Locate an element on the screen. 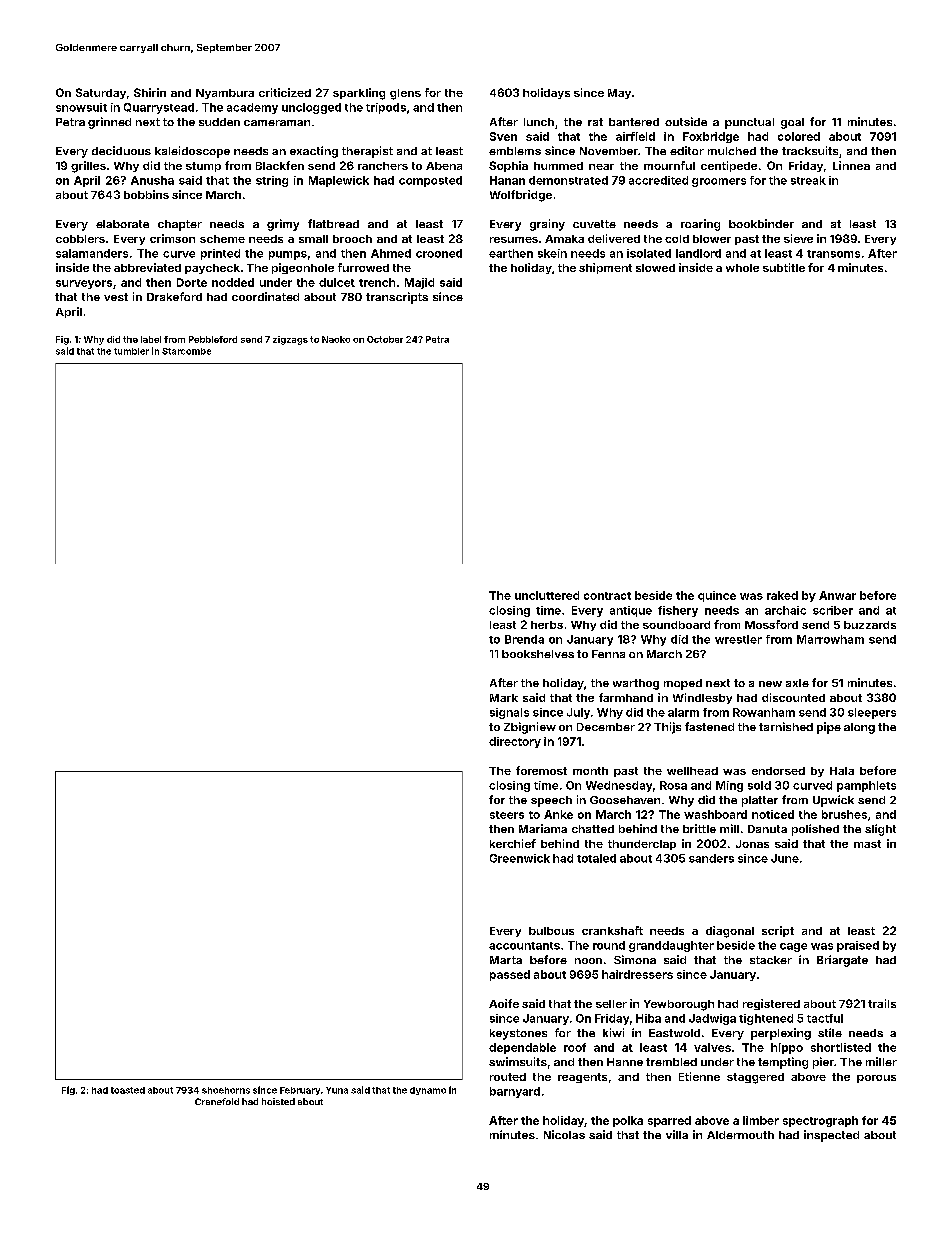 This screenshot has width=952, height=1233. buzzards is located at coordinates (870, 625).
